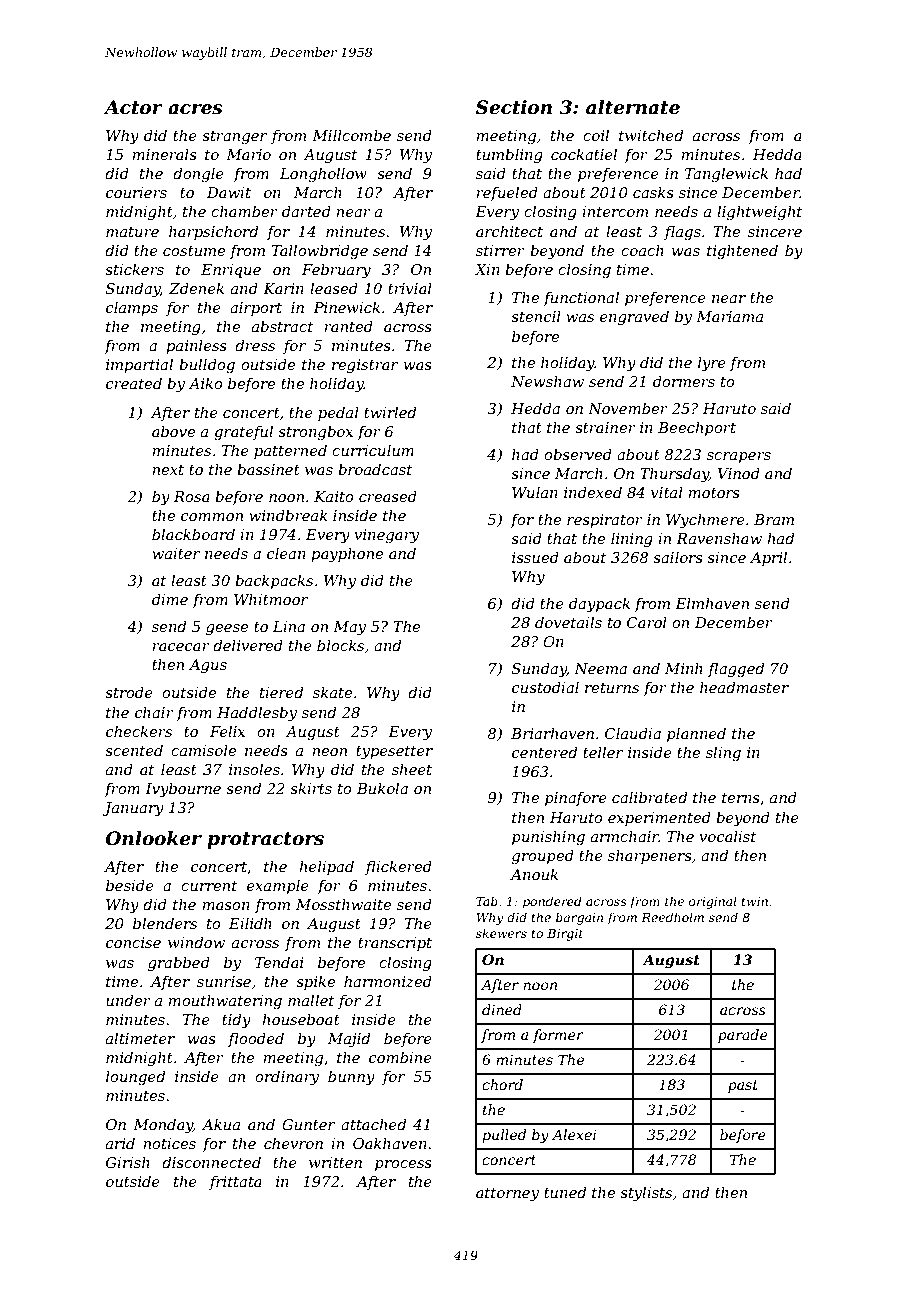 The image size is (908, 1316). Describe the element at coordinates (697, 428) in the screenshot. I see `Beechport` at that location.
